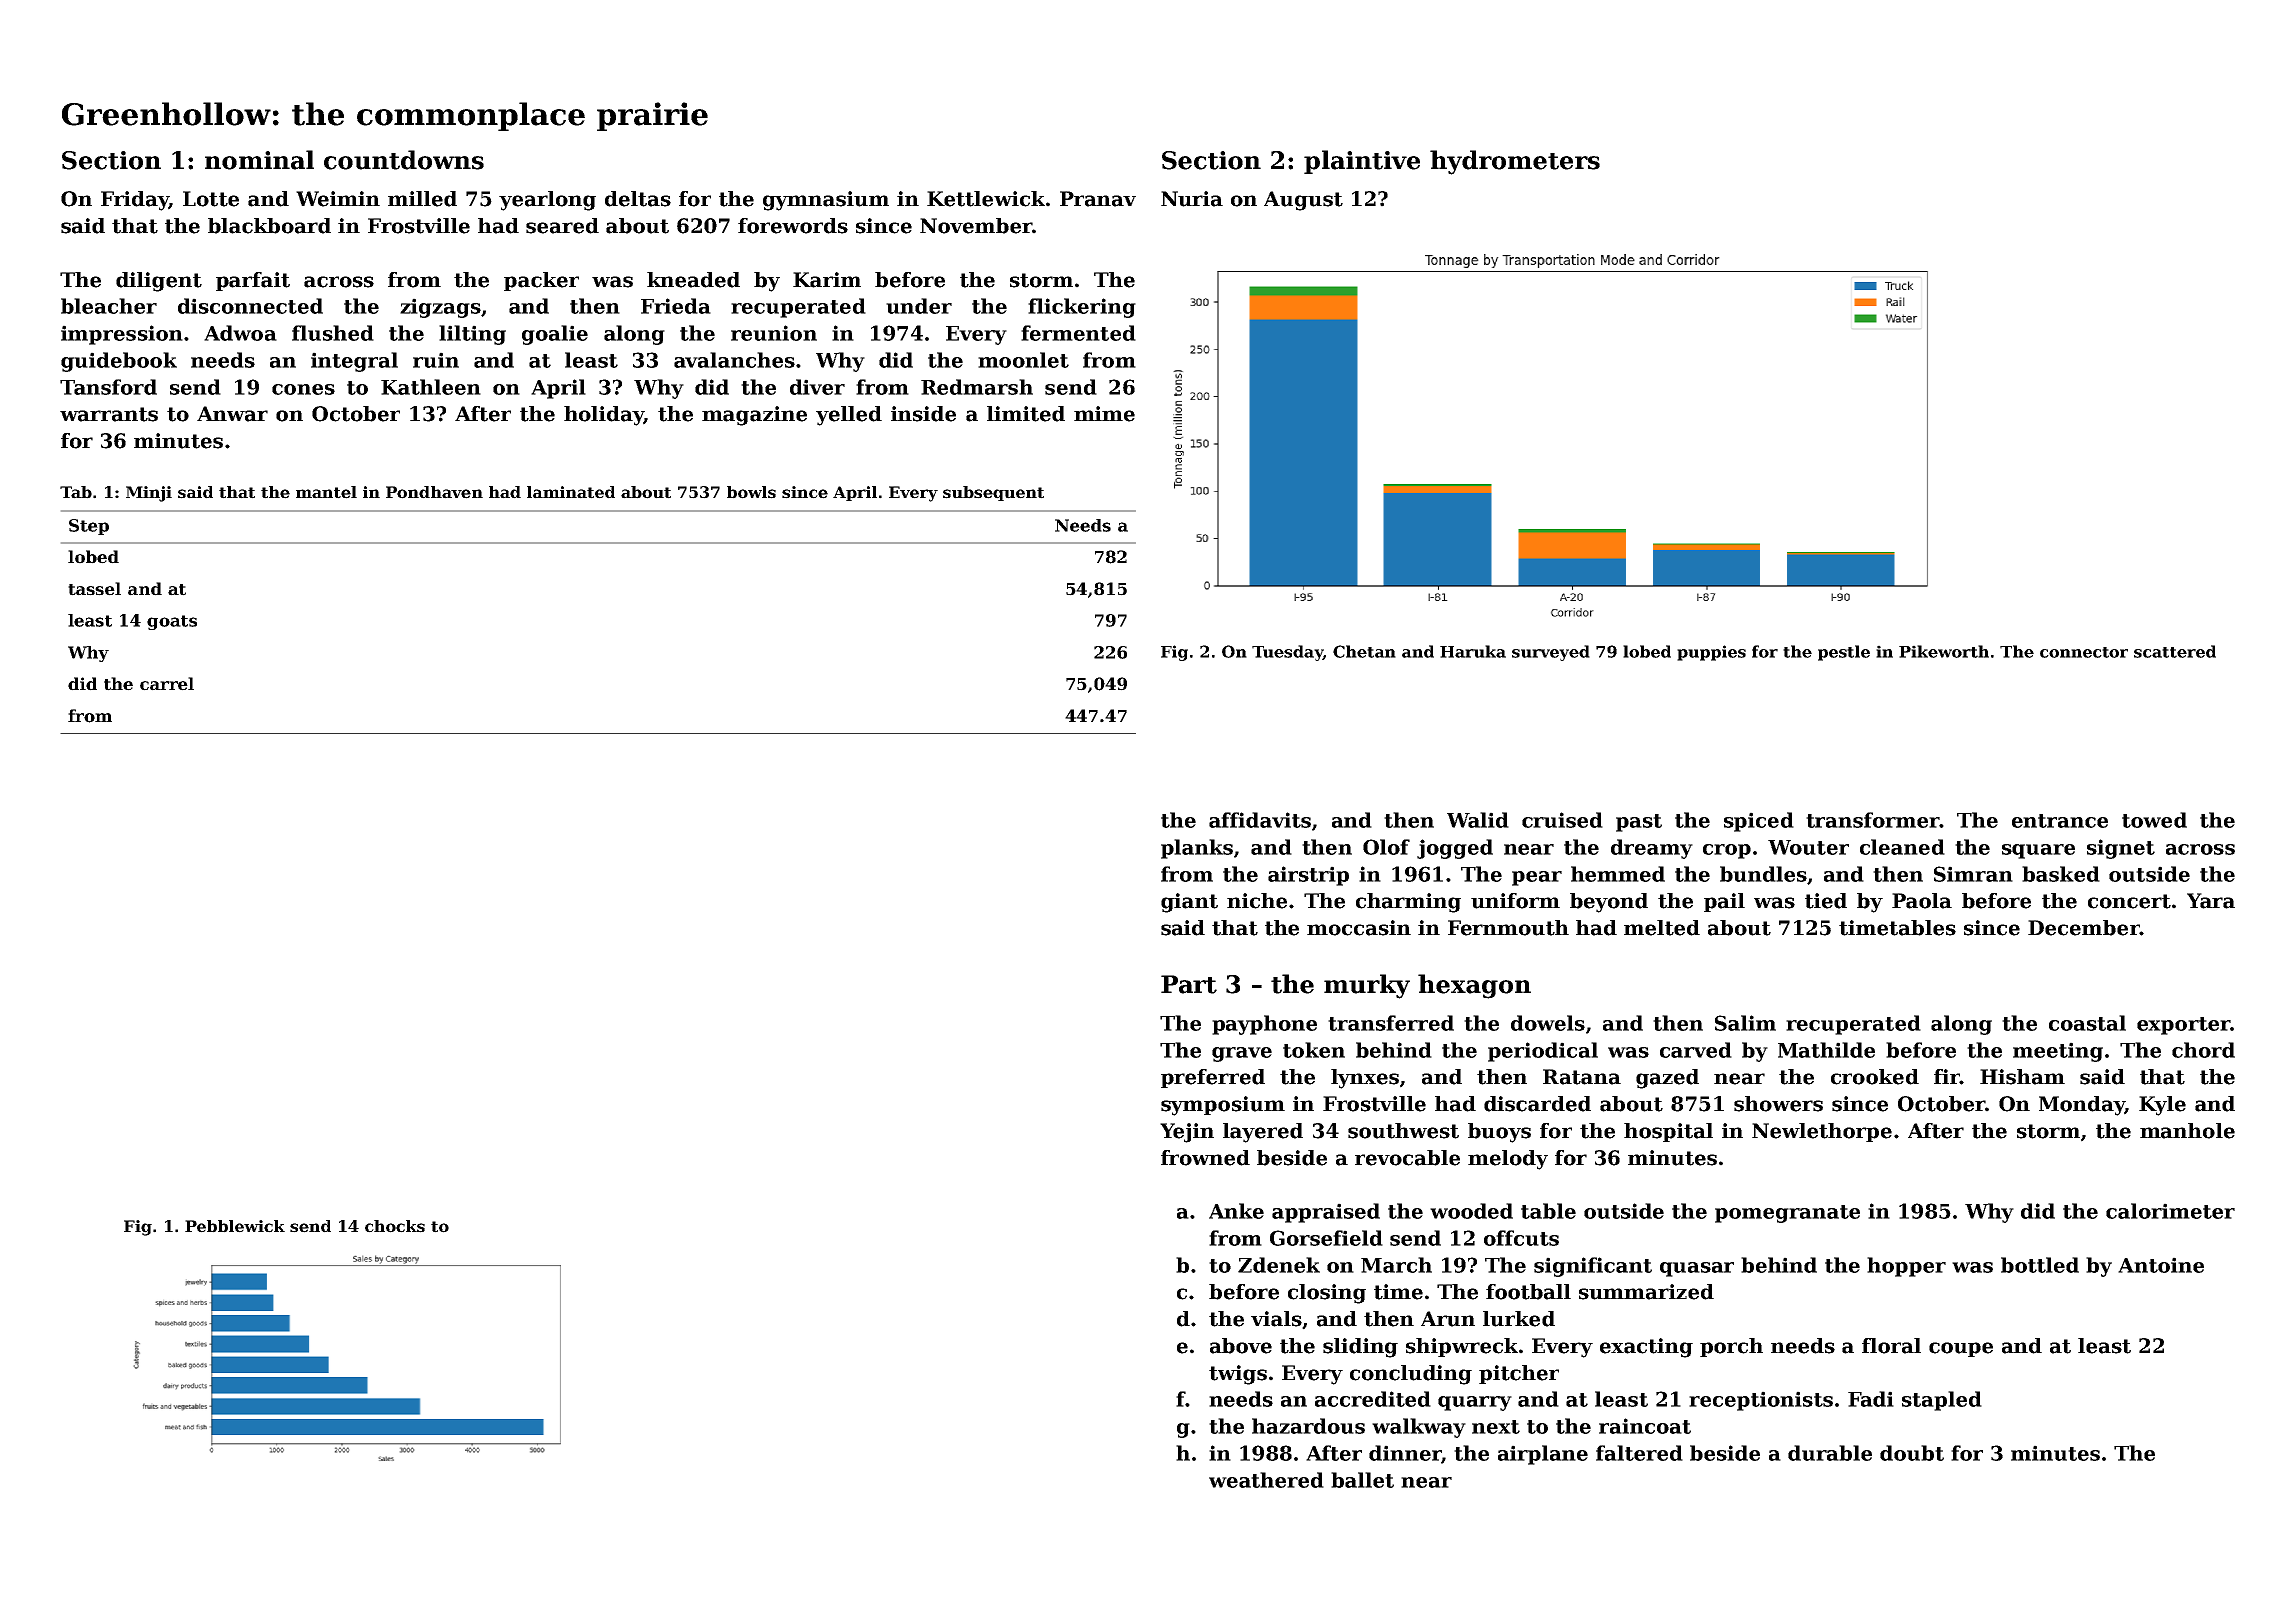 The width and height of the document is (2296, 1623). Describe the element at coordinates (167, 684) in the document. I see `carrel` at that location.
